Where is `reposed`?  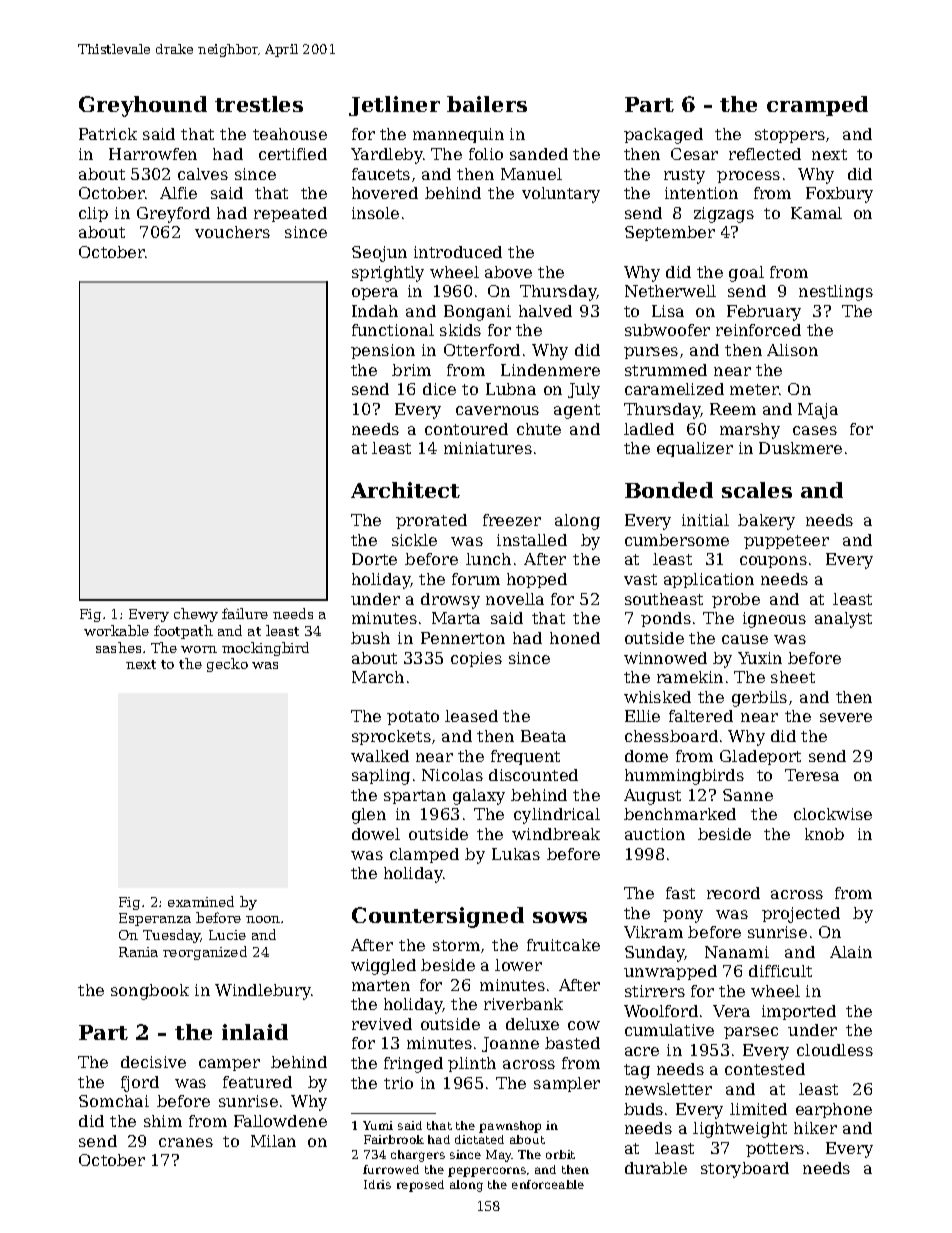 reposed is located at coordinates (420, 1186).
